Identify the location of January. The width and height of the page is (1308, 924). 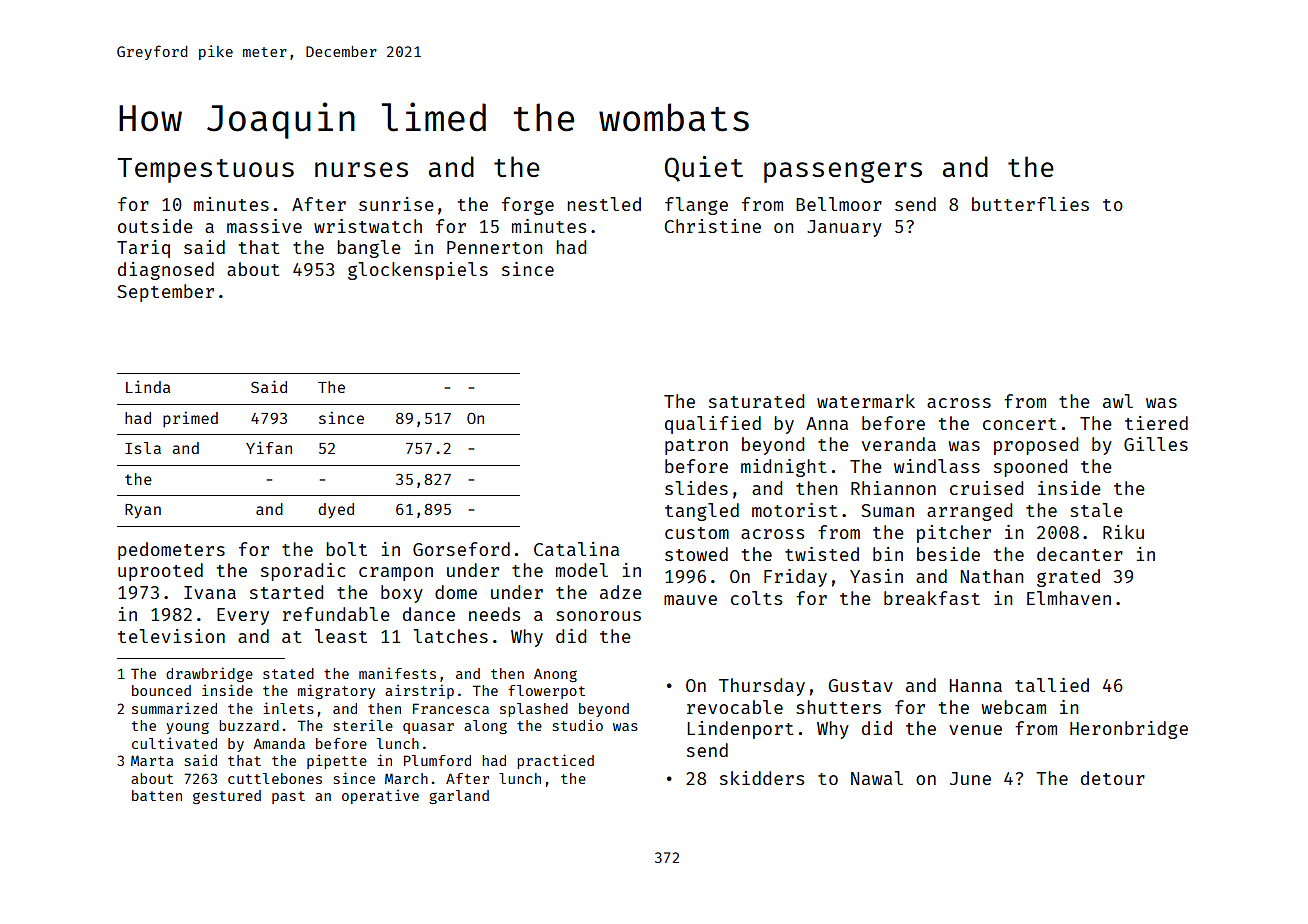
(844, 228).
